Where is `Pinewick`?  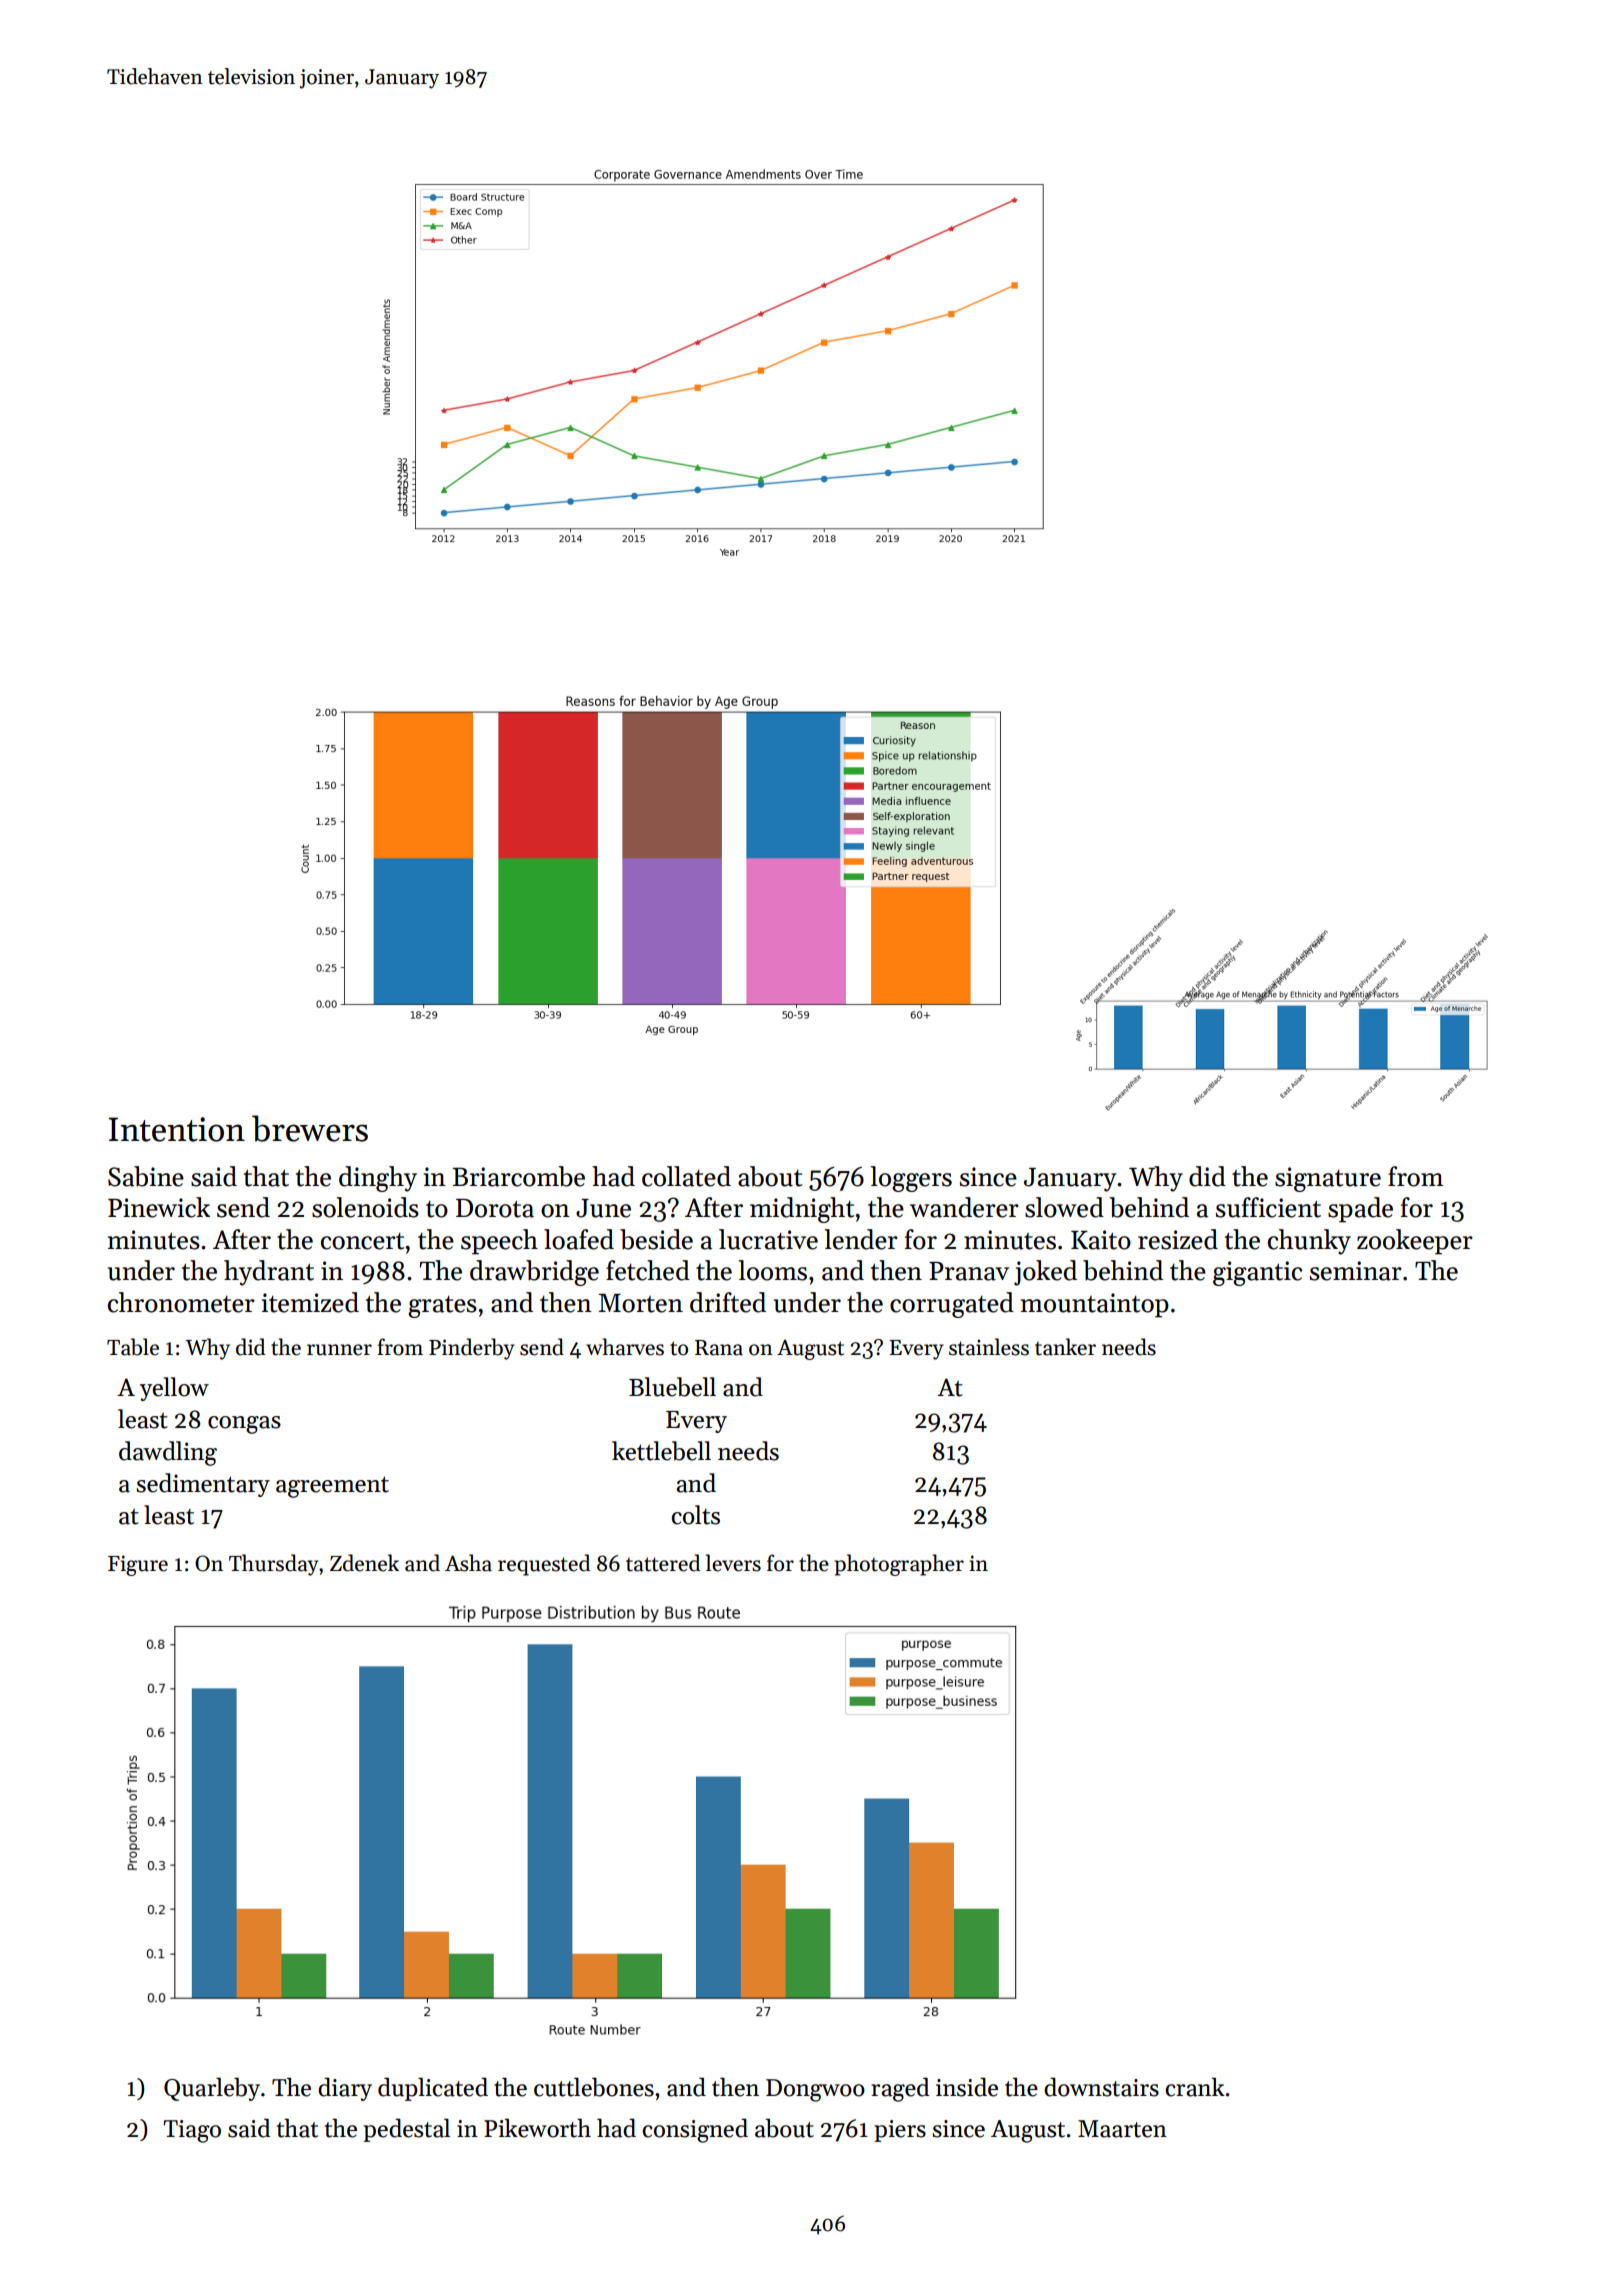
Pinewick is located at coordinates (159, 1207).
